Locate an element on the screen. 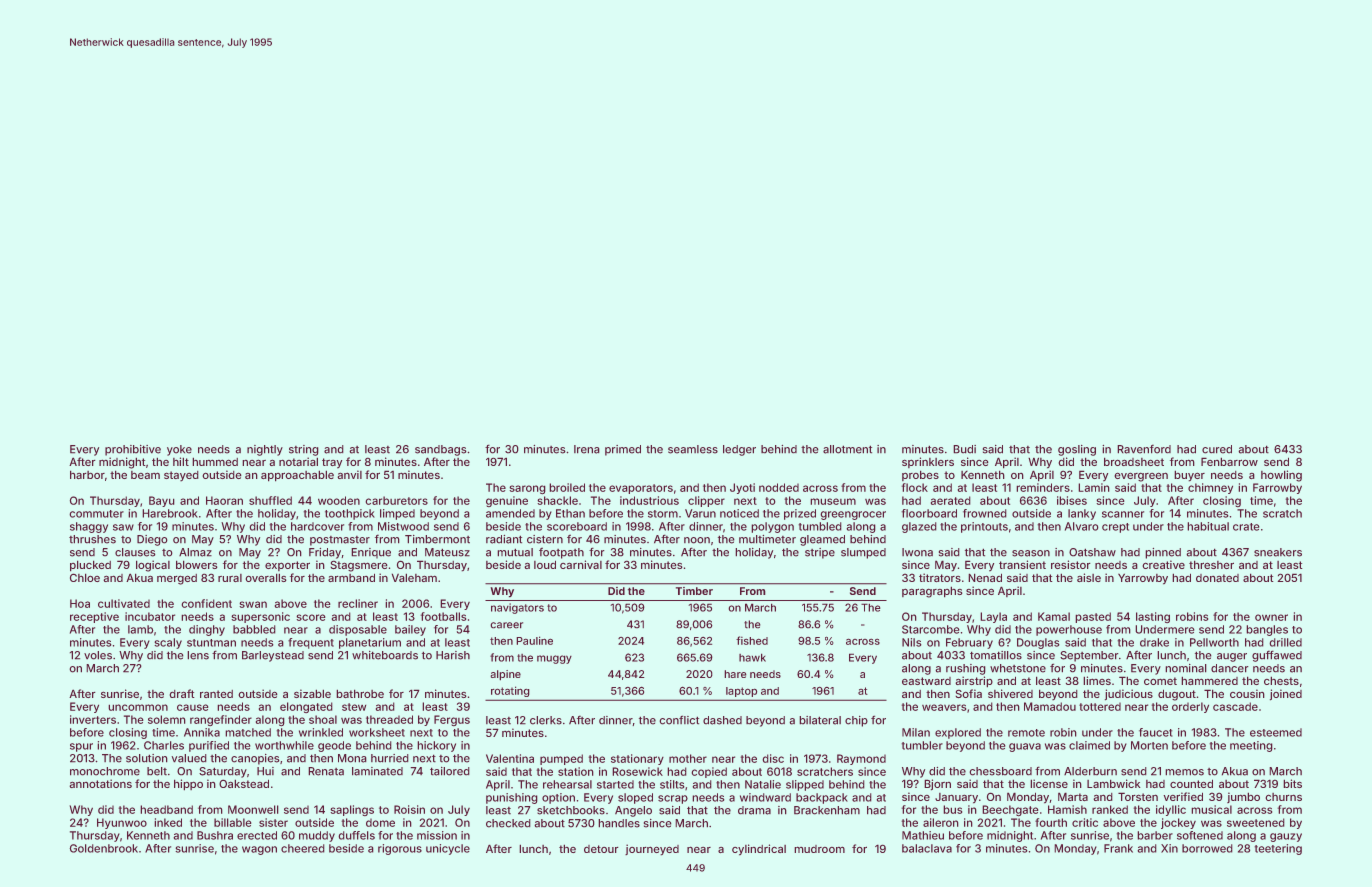 The image size is (1372, 887). saplings is located at coordinates (352, 810).
